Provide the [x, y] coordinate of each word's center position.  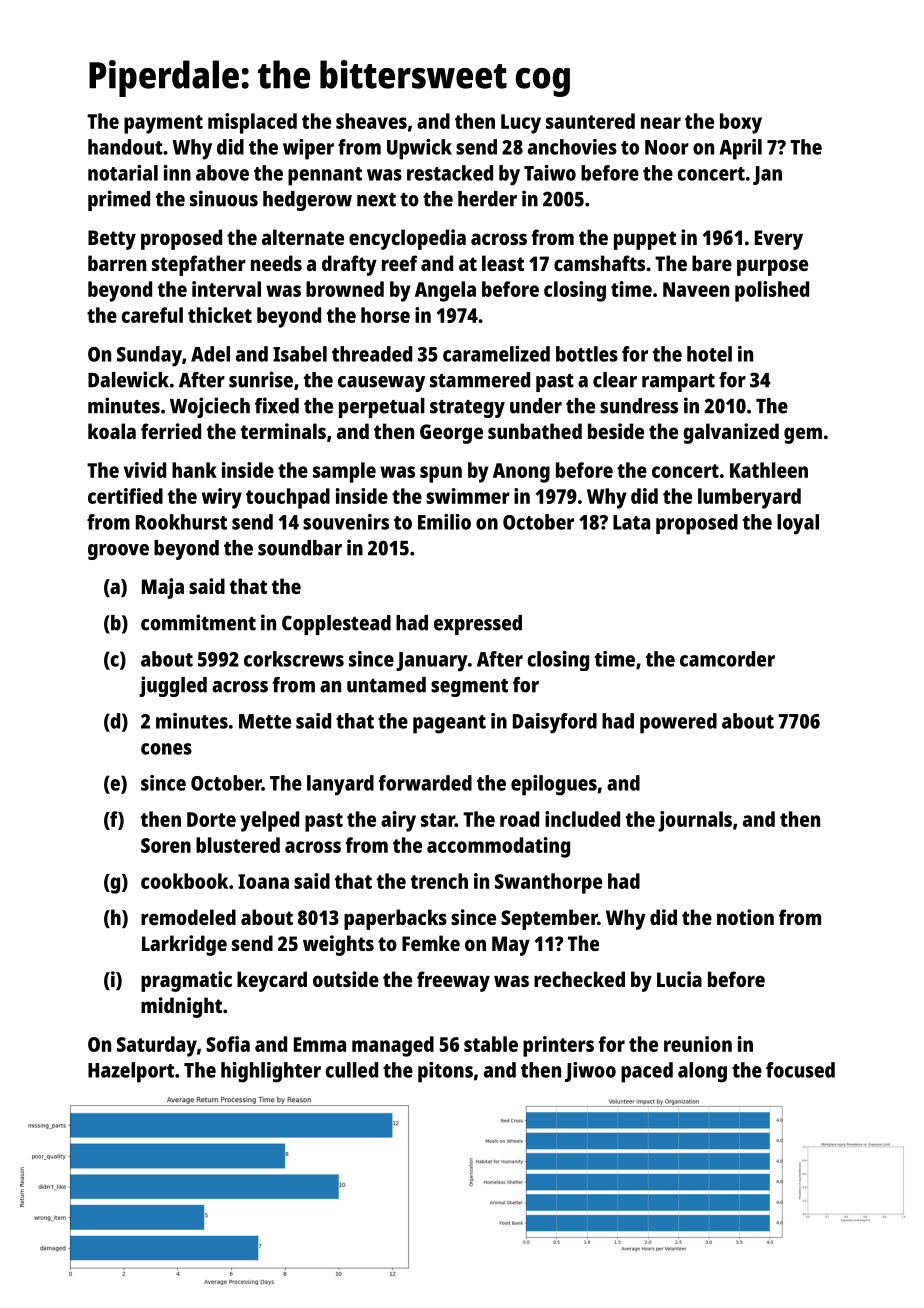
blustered [238, 845]
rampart [678, 383]
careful [152, 315]
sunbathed [535, 431]
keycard [272, 981]
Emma [320, 1044]
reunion [698, 1044]
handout [125, 147]
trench [439, 881]
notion [745, 917]
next [376, 200]
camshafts [599, 263]
